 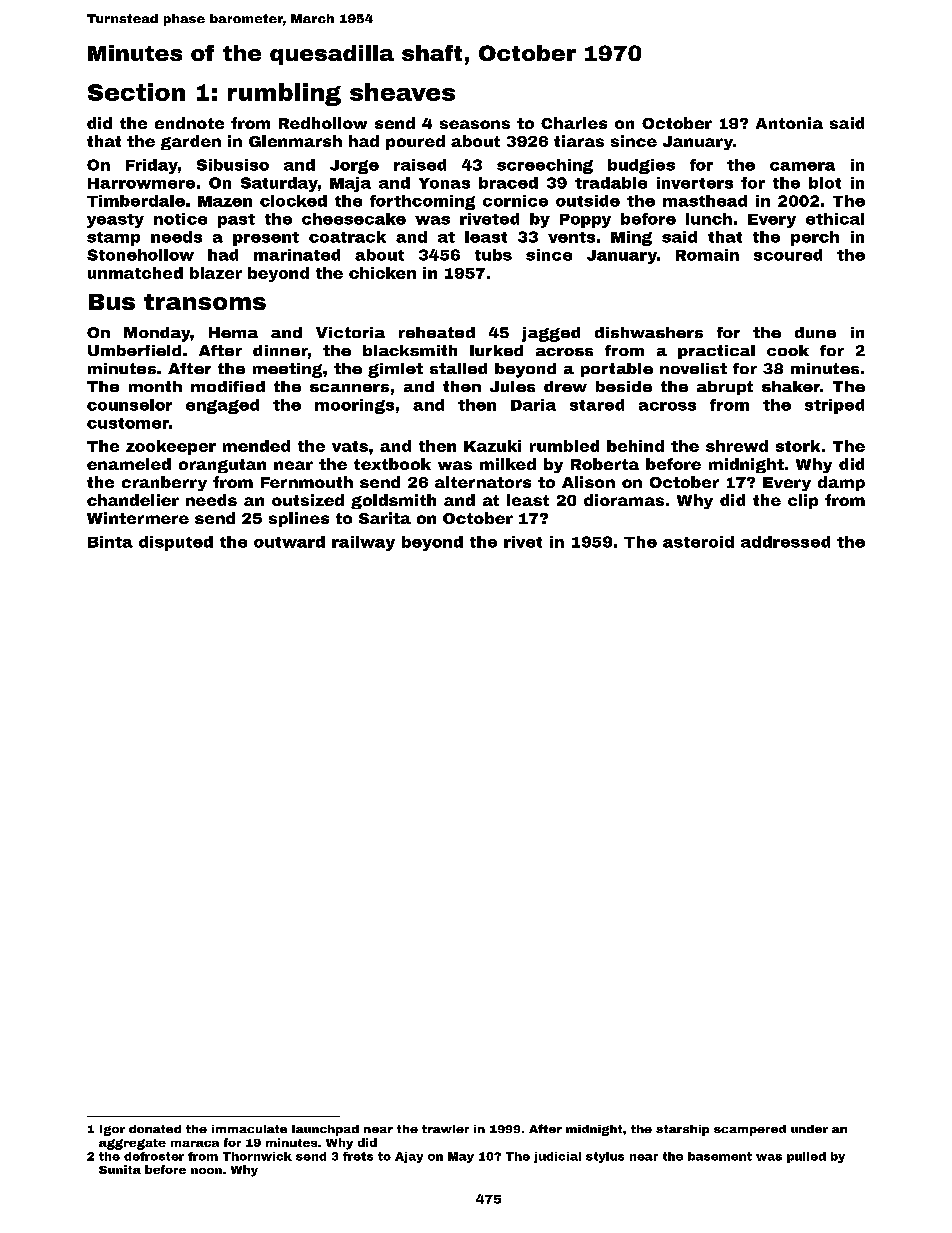 I want to click on Binta, so click(x=110, y=542).
